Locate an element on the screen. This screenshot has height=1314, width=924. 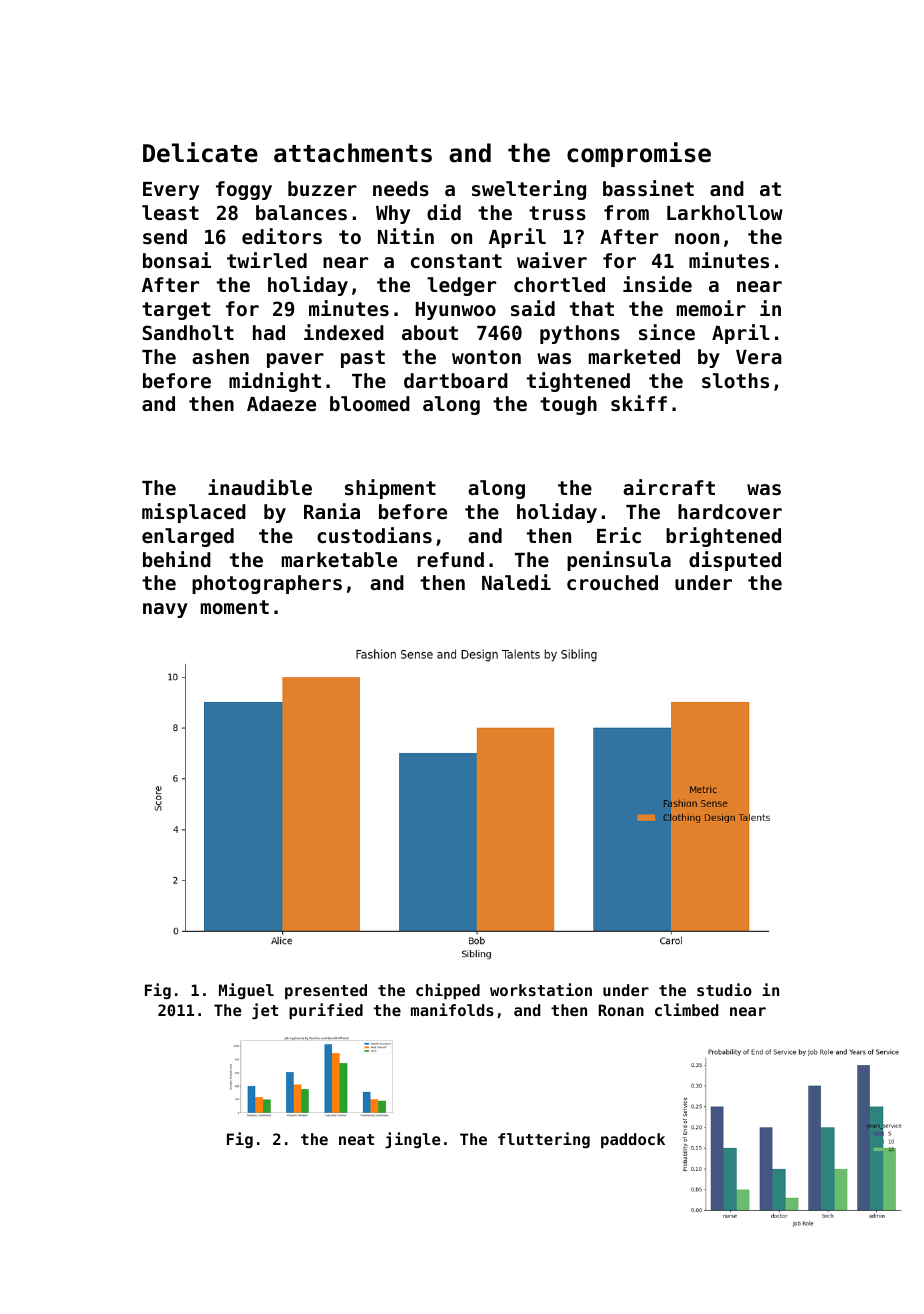
Ronan is located at coordinates (621, 1010).
